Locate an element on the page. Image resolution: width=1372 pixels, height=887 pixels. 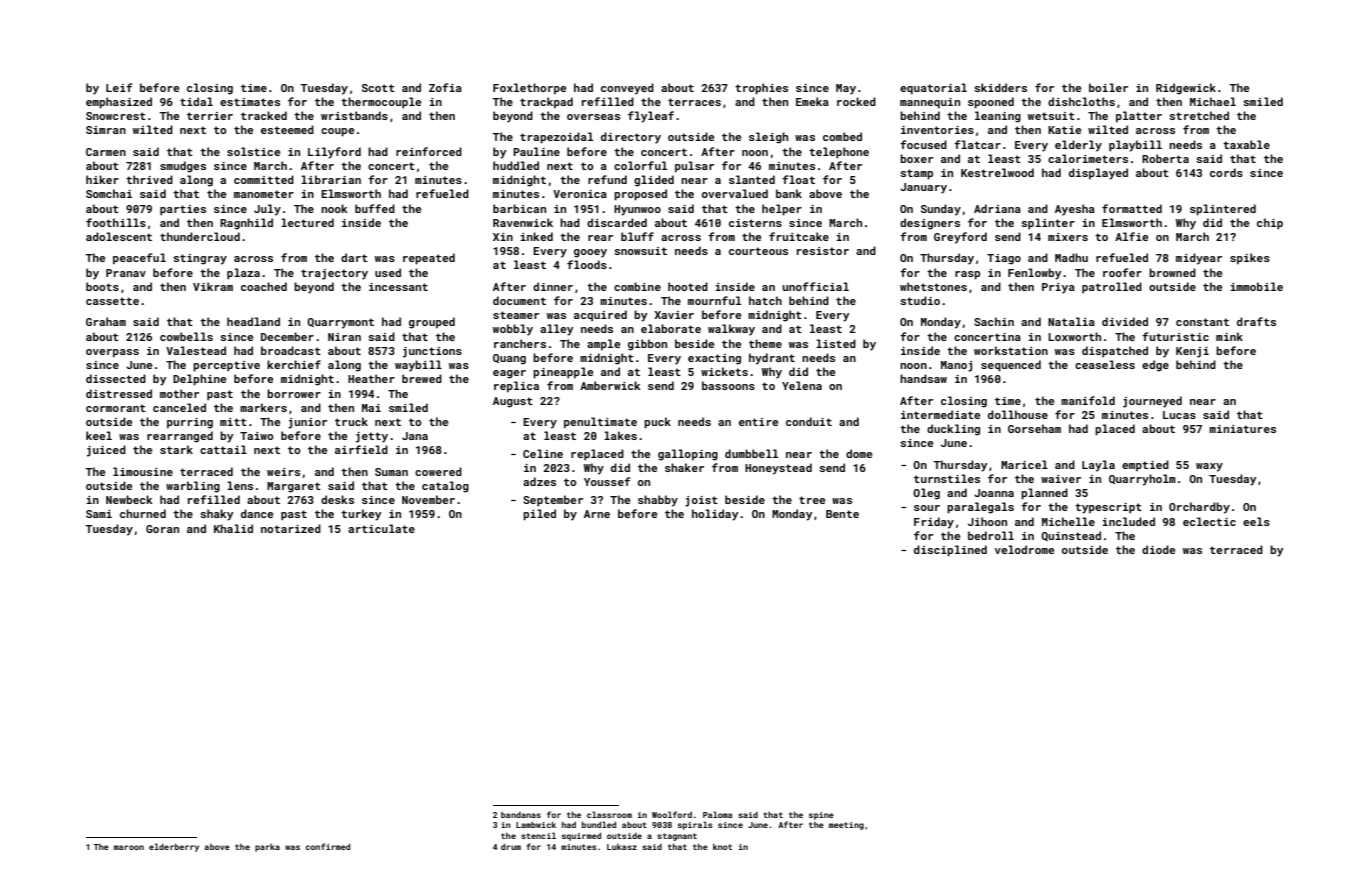
junior is located at coordinates (307, 423).
